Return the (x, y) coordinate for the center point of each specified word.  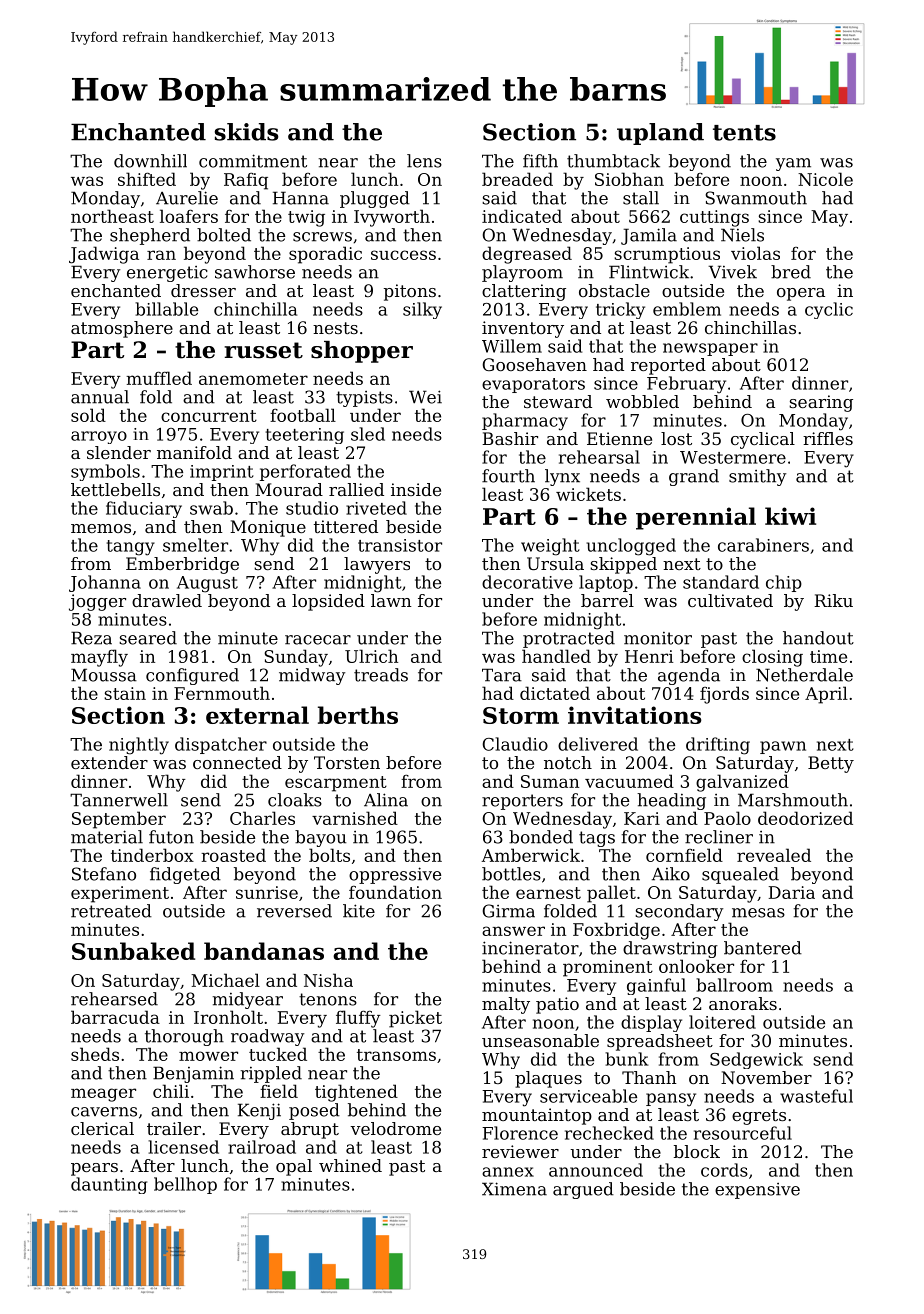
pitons (410, 292)
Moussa (104, 675)
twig (306, 218)
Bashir (510, 438)
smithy (757, 477)
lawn (391, 600)
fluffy (358, 1019)
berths (358, 715)
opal (294, 1167)
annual (100, 397)
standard (721, 582)
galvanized (742, 783)
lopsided (328, 602)
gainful (656, 986)
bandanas (264, 951)
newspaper (710, 349)
